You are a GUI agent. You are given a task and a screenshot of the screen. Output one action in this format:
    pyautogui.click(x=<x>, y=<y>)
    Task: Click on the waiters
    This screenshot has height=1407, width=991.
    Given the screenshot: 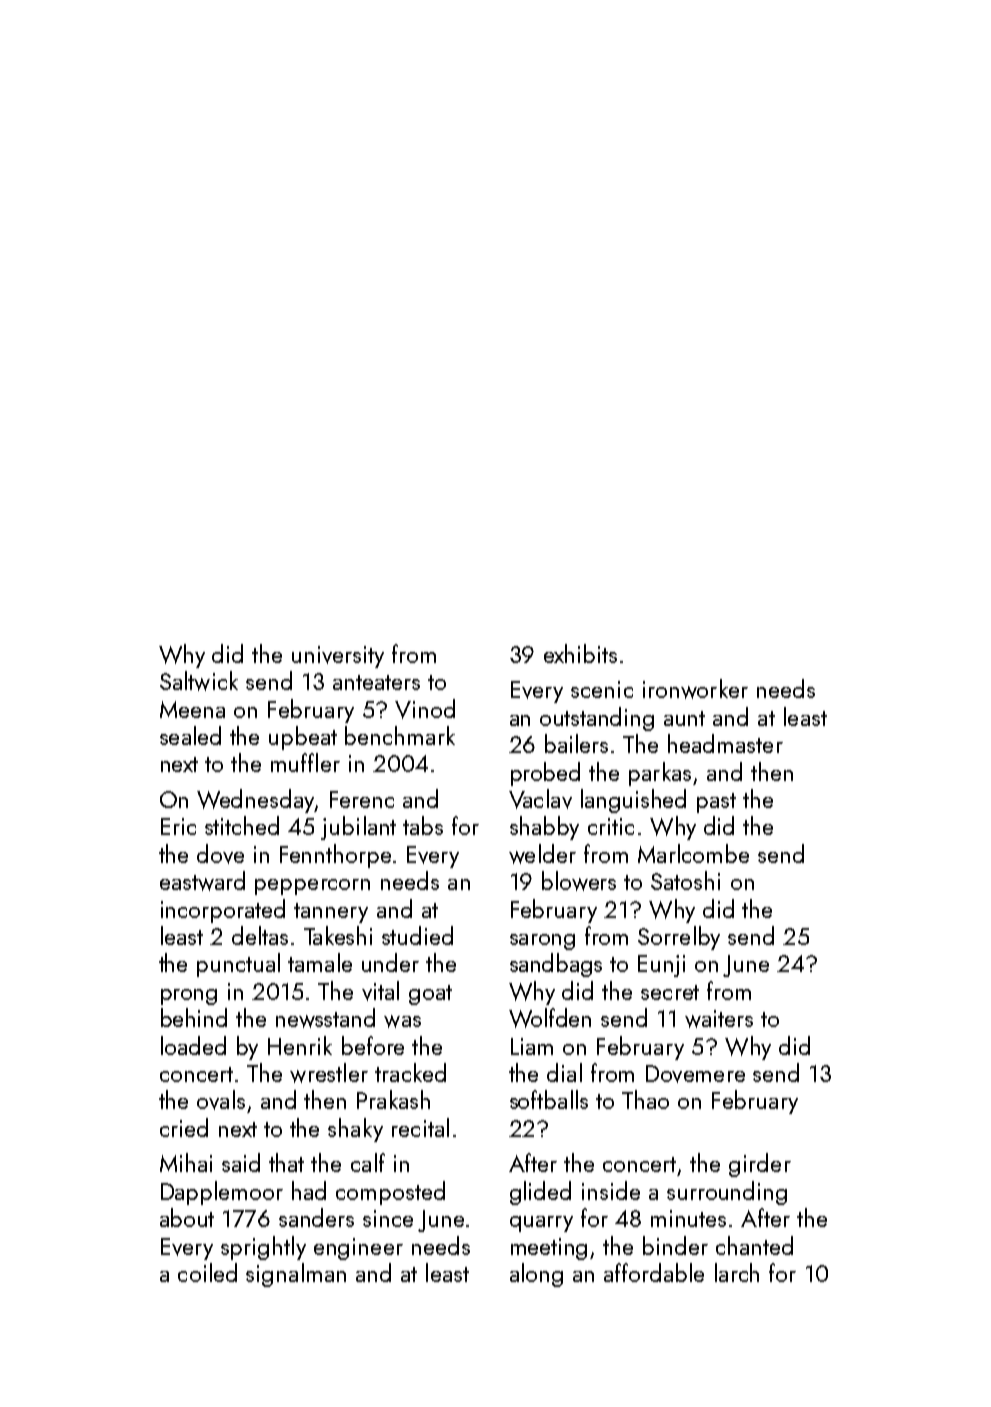 What is the action you would take?
    pyautogui.click(x=719, y=1019)
